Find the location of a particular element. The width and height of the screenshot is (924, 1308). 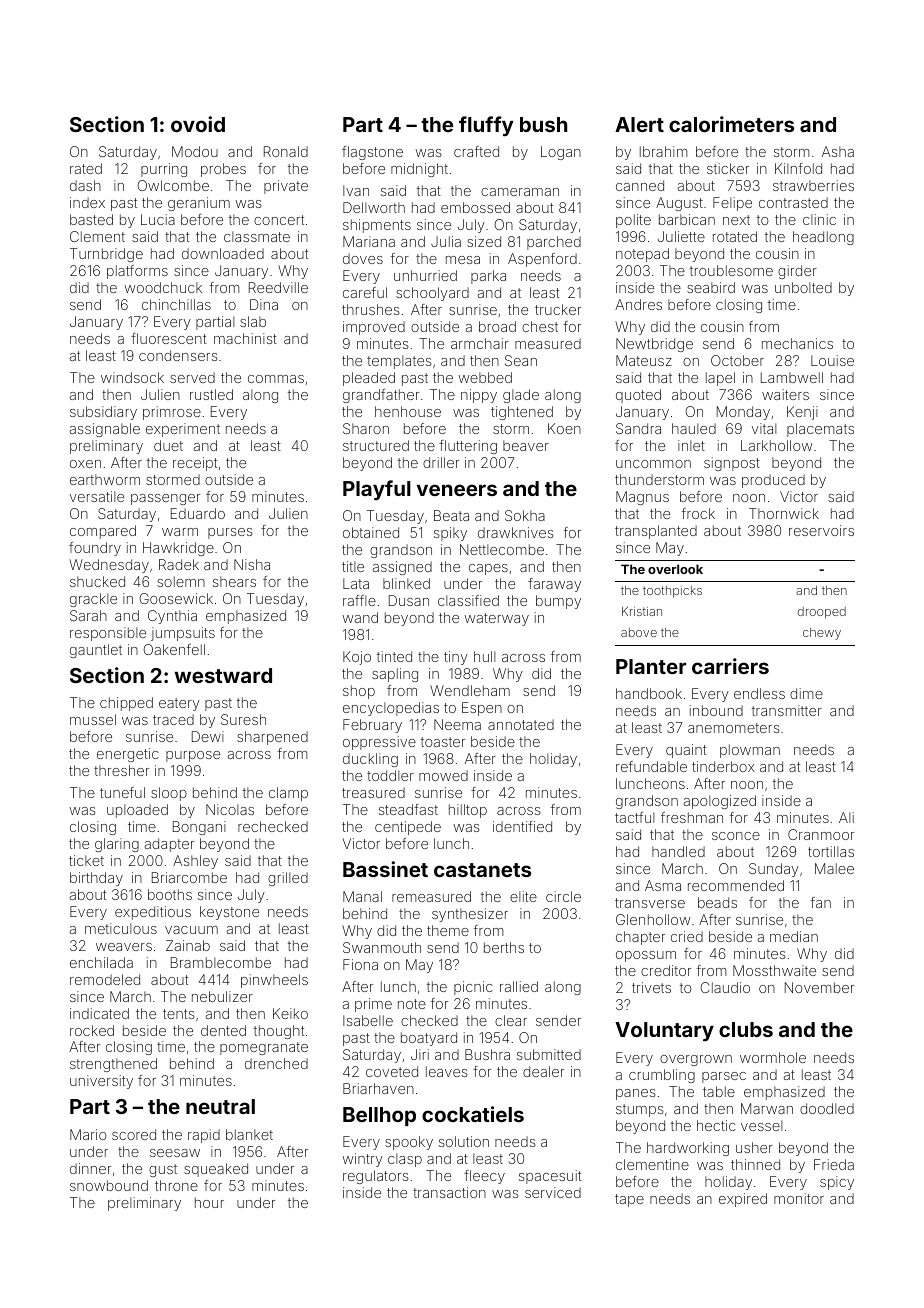

vacuum is located at coordinates (191, 930).
